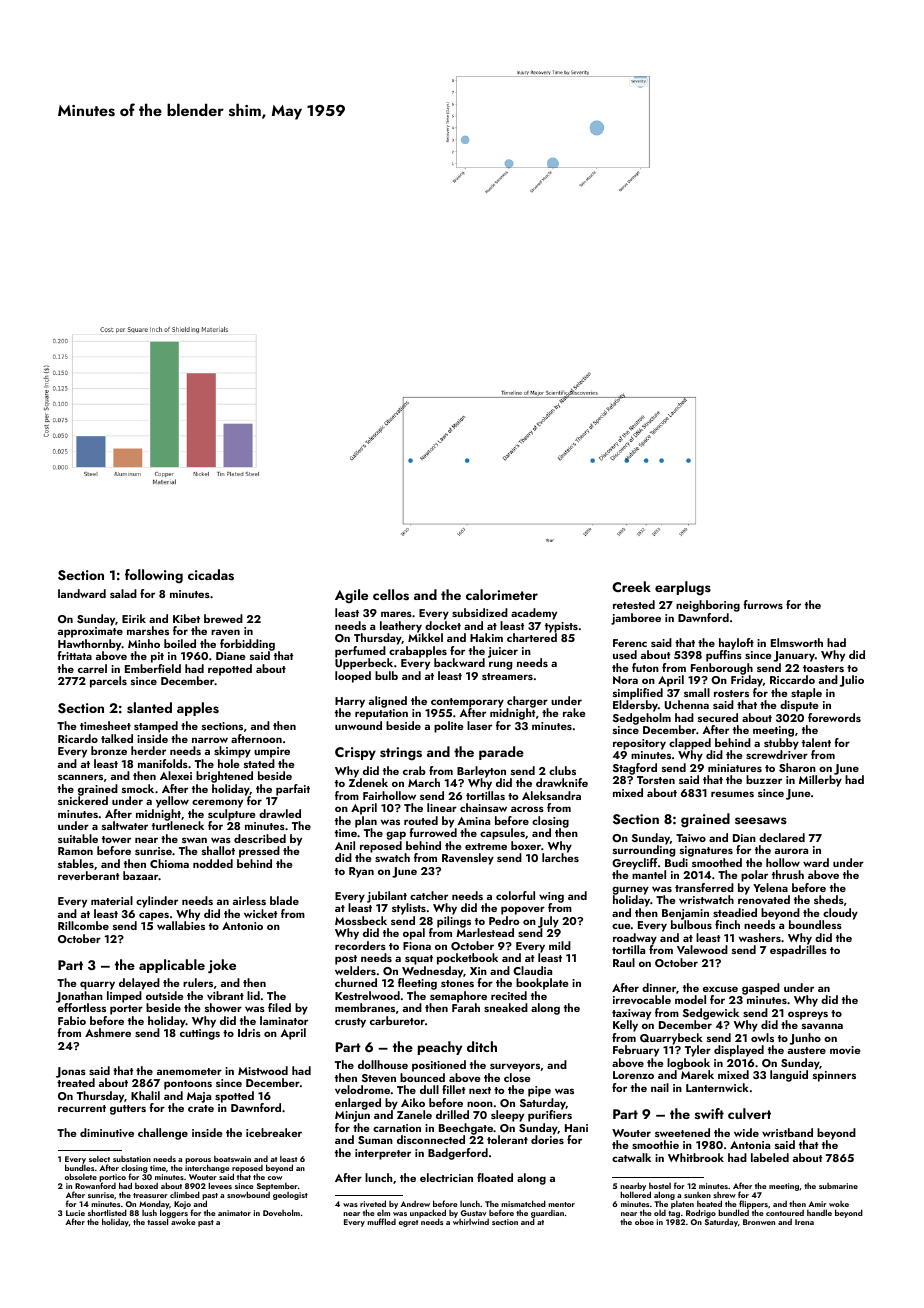 The width and height of the screenshot is (924, 1308). What do you see at coordinates (527, 702) in the screenshot?
I see `charger` at bounding box center [527, 702].
